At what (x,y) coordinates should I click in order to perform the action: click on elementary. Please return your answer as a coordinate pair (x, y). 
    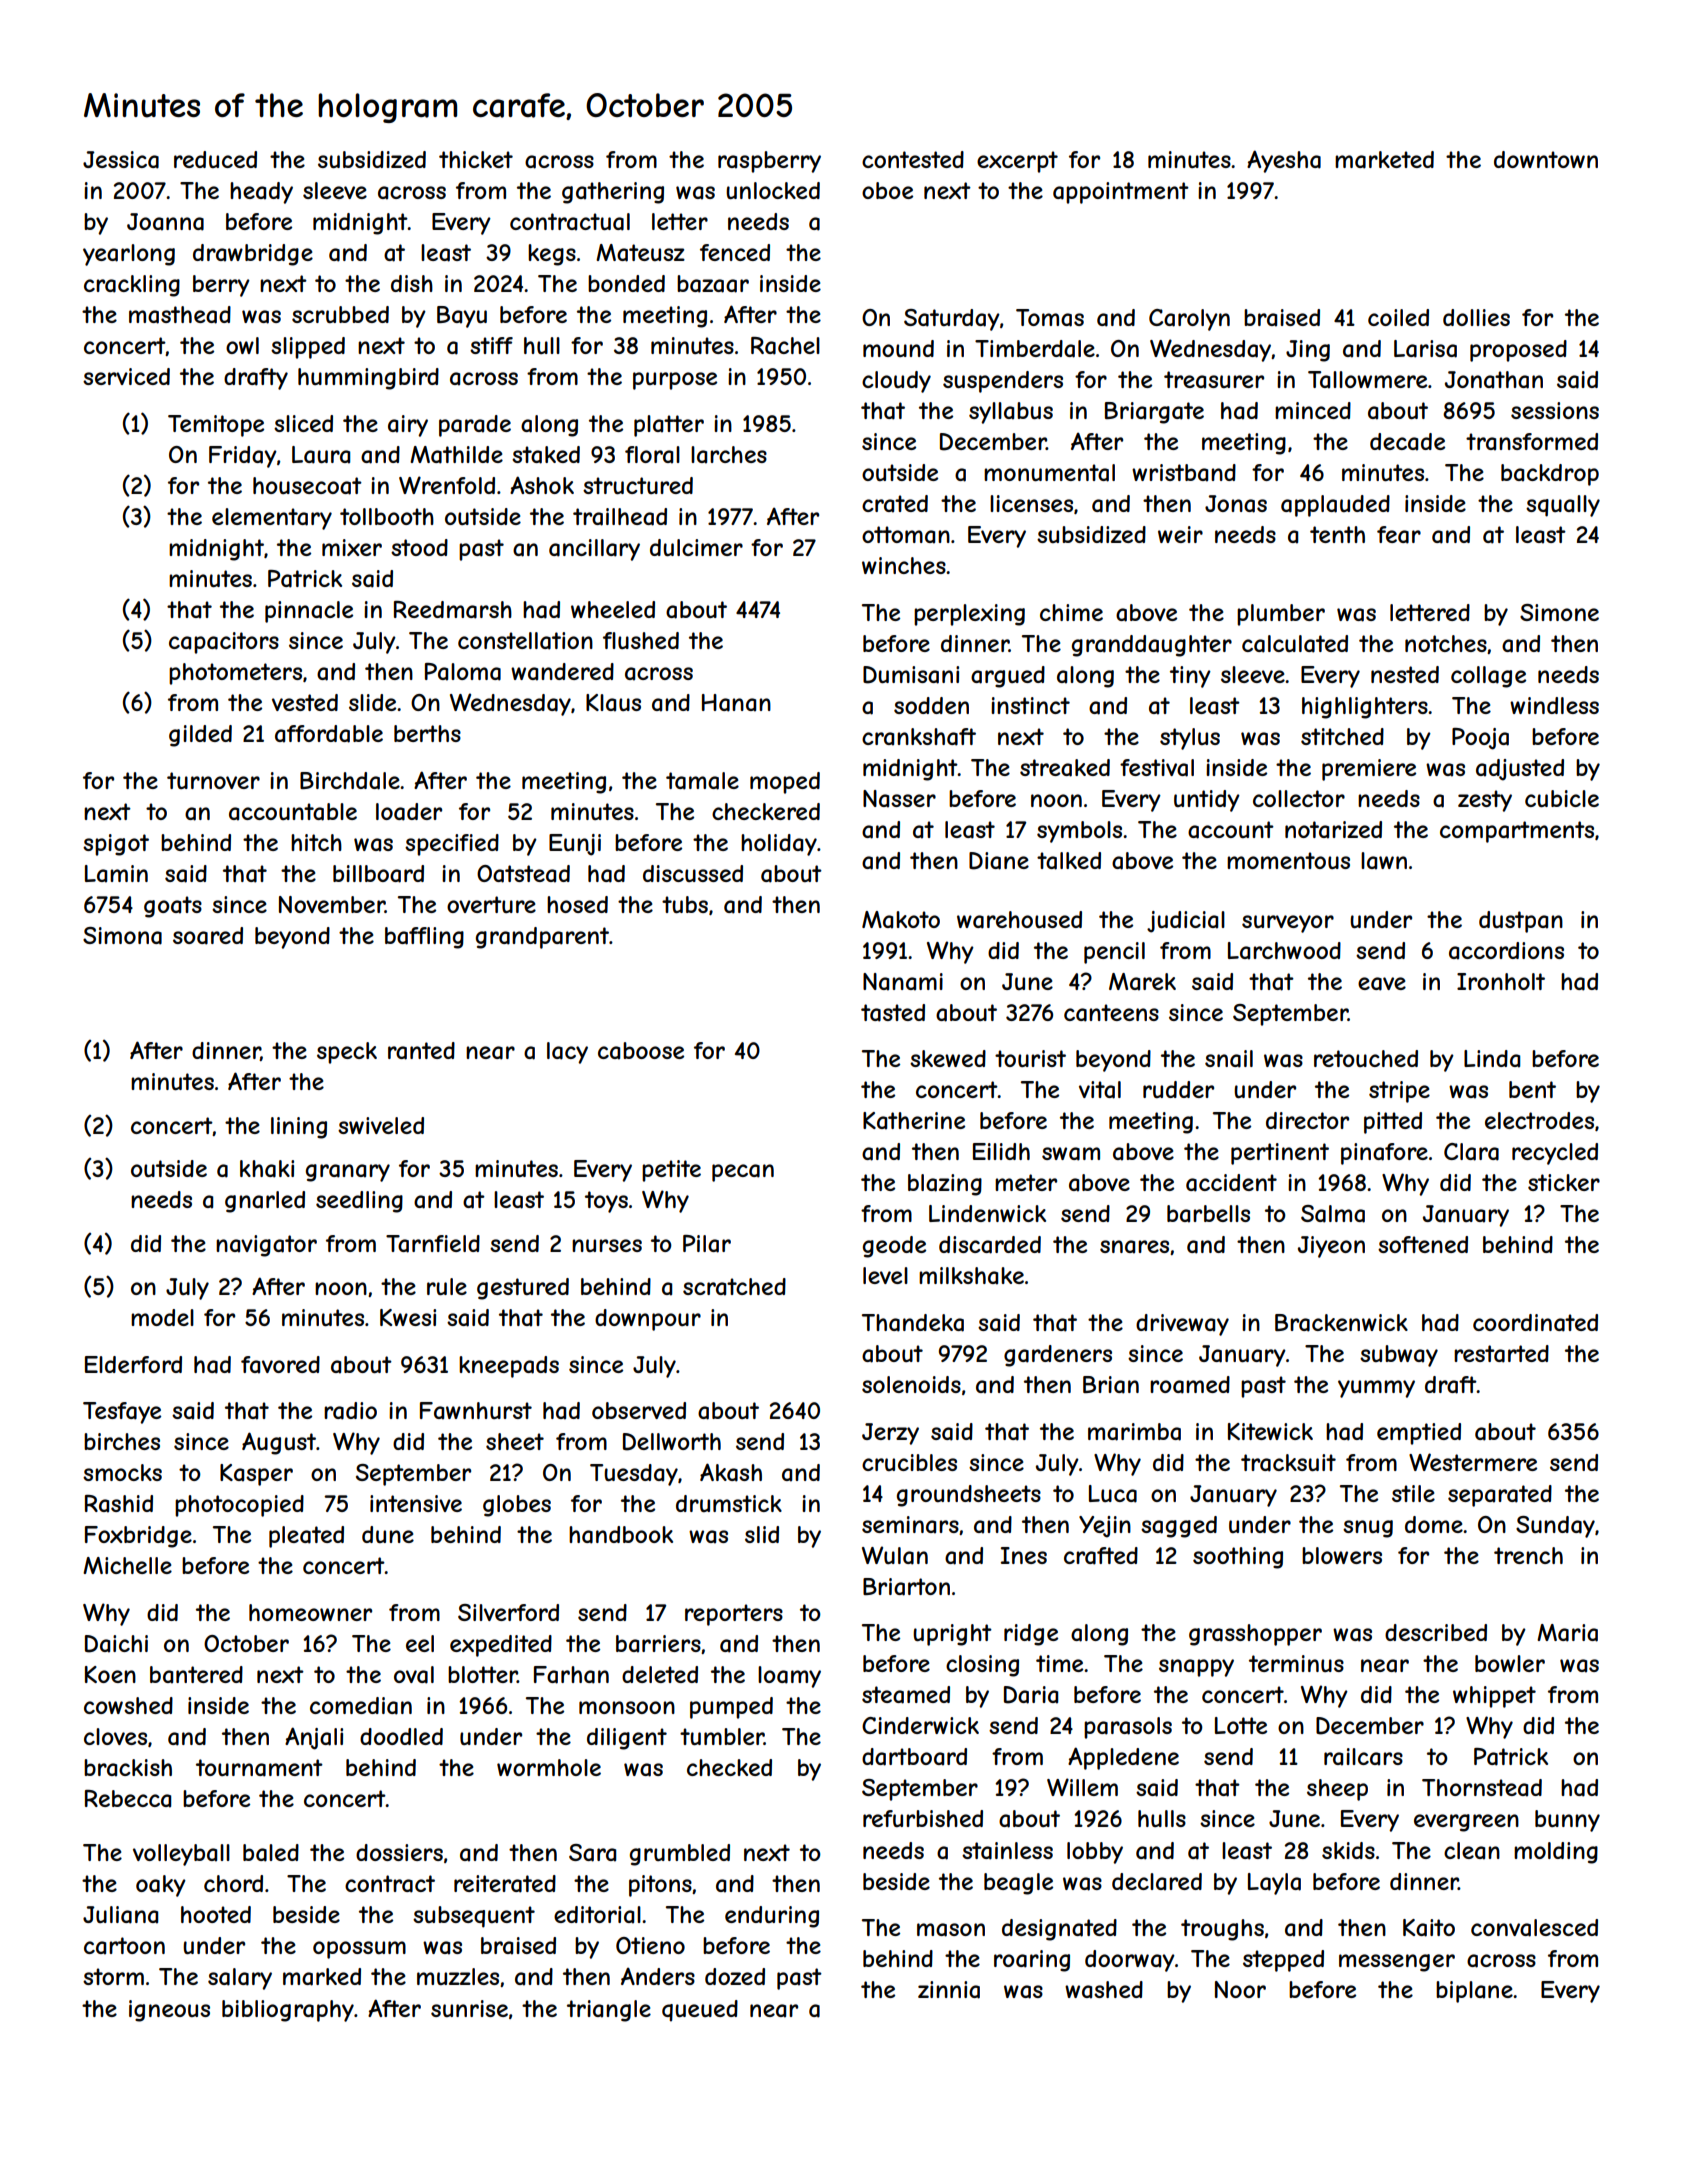
    Looking at the image, I should click on (272, 519).
